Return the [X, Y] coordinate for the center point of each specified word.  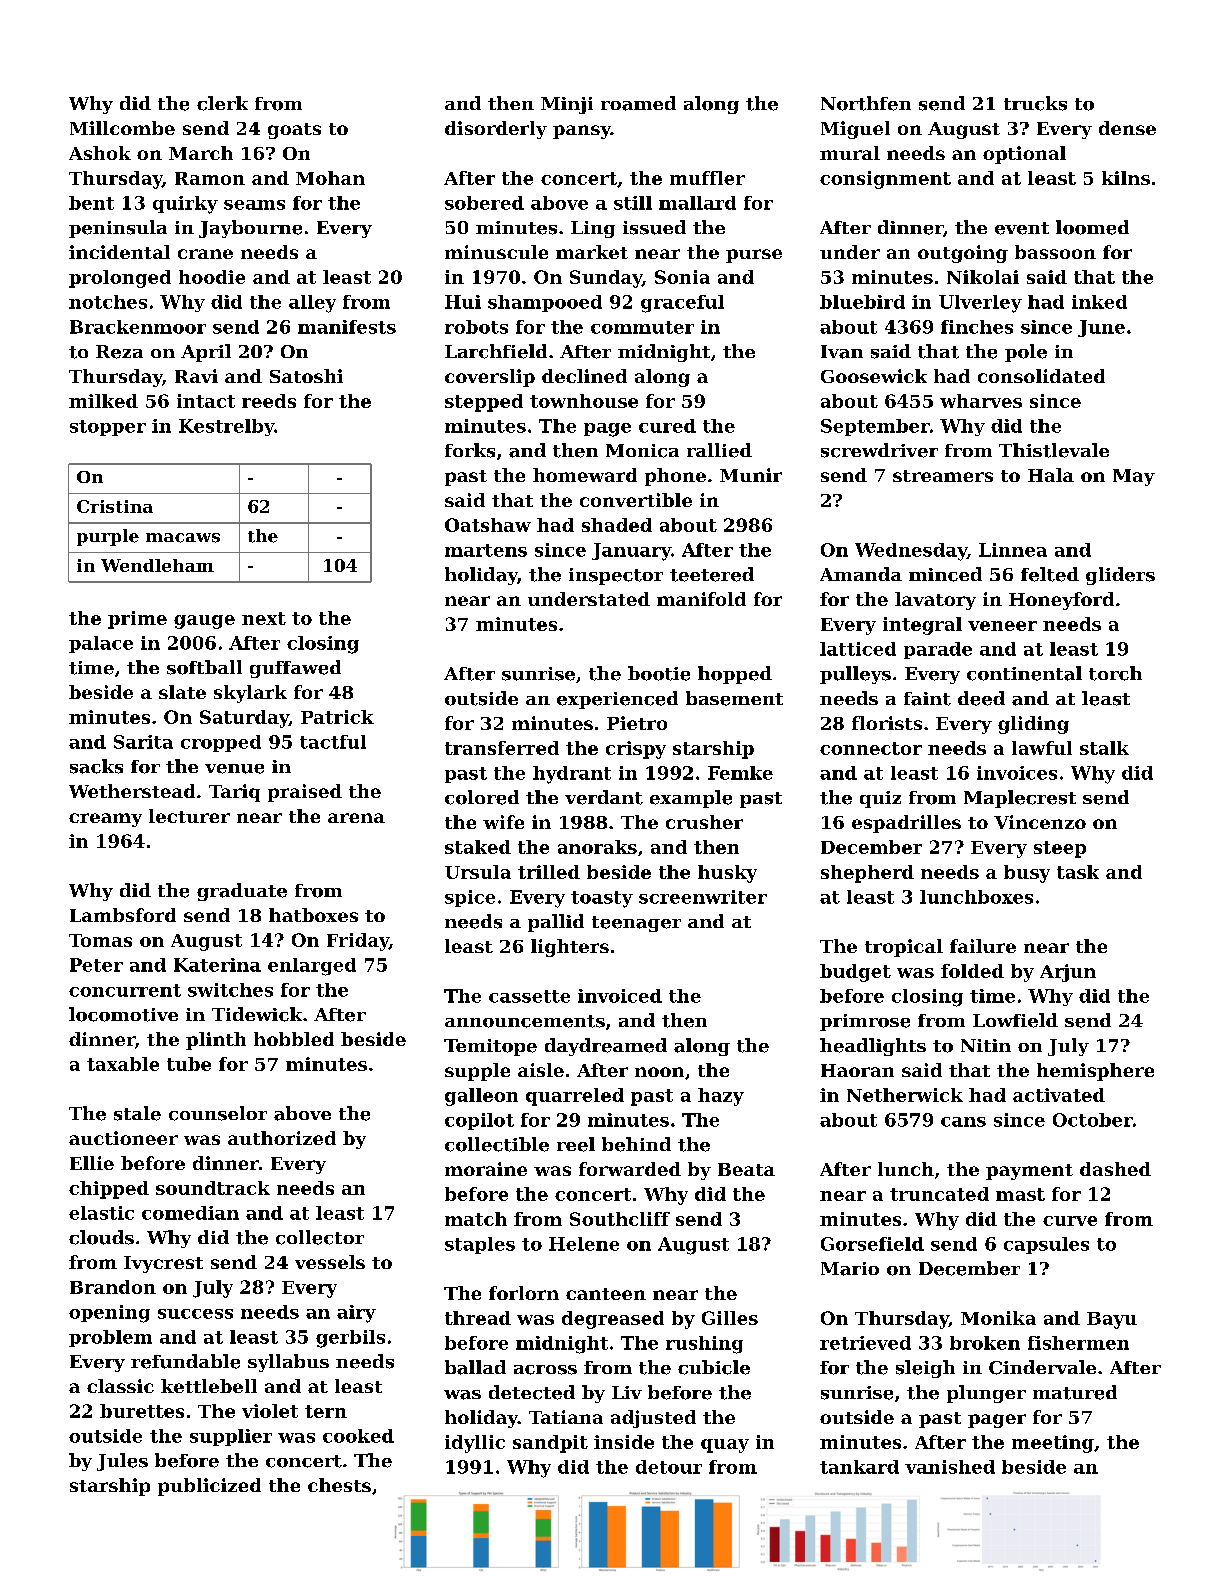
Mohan [330, 178]
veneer [1002, 626]
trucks [1035, 103]
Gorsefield [872, 1244]
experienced [617, 700]
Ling [593, 229]
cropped [221, 743]
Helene [584, 1244]
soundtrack [213, 1188]
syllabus [288, 1363]
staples [480, 1245]
